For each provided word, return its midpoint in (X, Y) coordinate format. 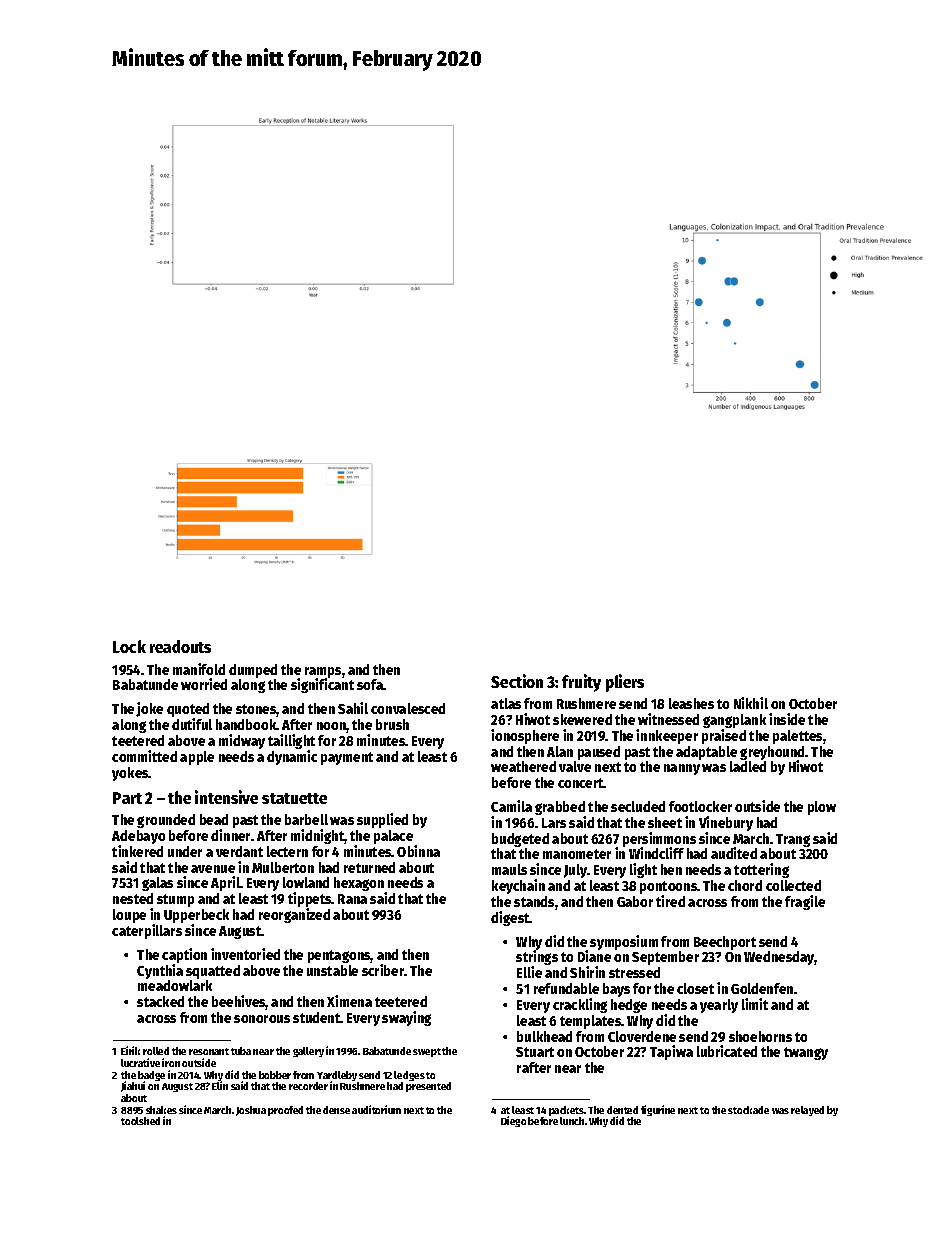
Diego (513, 1121)
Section (517, 681)
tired (670, 901)
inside (787, 719)
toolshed (140, 1121)
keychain (518, 886)
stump (175, 900)
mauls (509, 869)
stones (256, 710)
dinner (230, 835)
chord (745, 885)
